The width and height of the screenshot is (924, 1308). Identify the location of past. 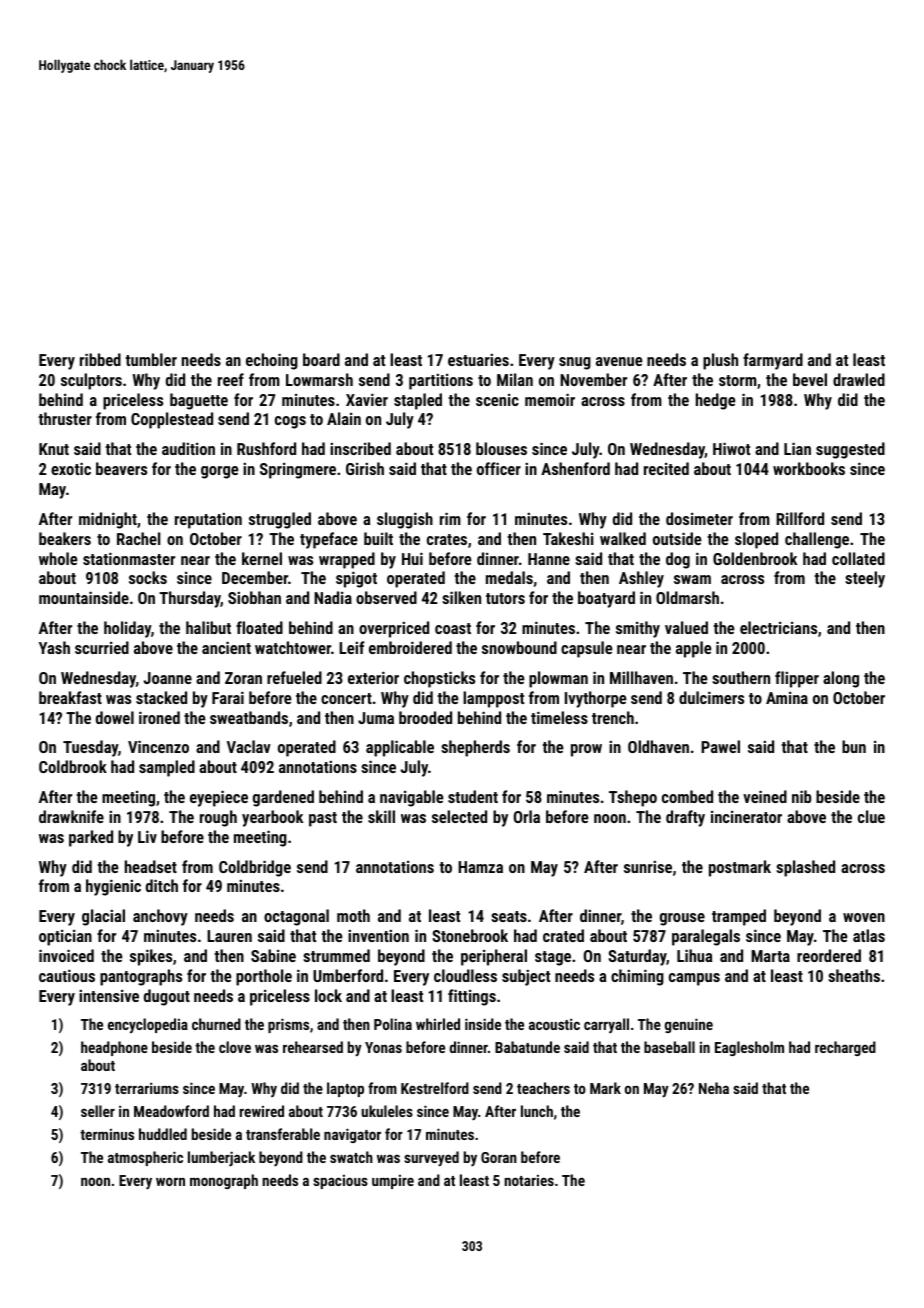
(323, 819).
